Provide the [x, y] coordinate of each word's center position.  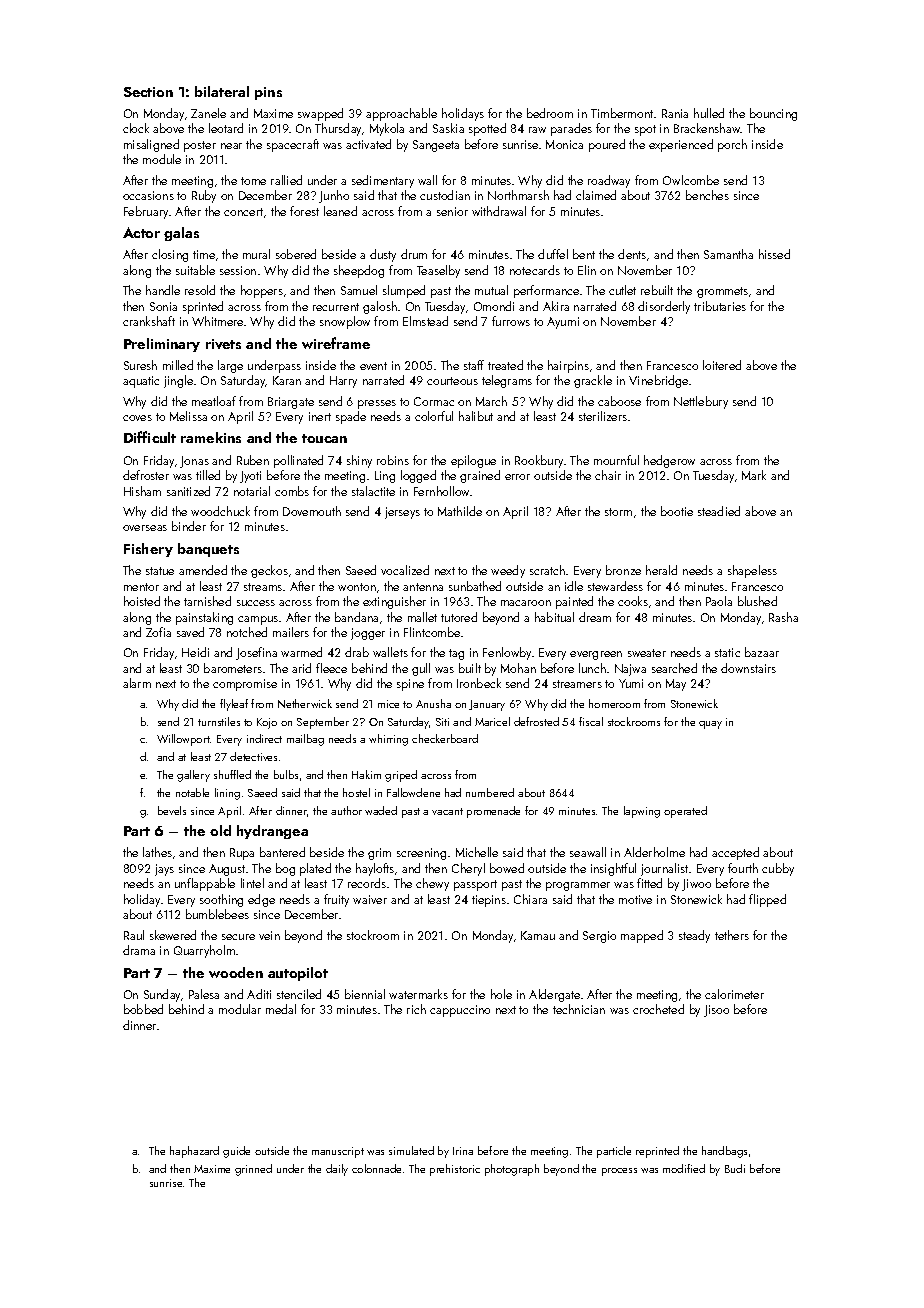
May [676, 685]
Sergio [599, 937]
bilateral [222, 91]
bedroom [550, 113]
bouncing [773, 114]
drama [139, 950]
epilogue [473, 461]
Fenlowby [507, 653]
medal [281, 1009]
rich [416, 1009]
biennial [365, 994]
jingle [178, 381]
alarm [137, 683]
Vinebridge [658, 381]
